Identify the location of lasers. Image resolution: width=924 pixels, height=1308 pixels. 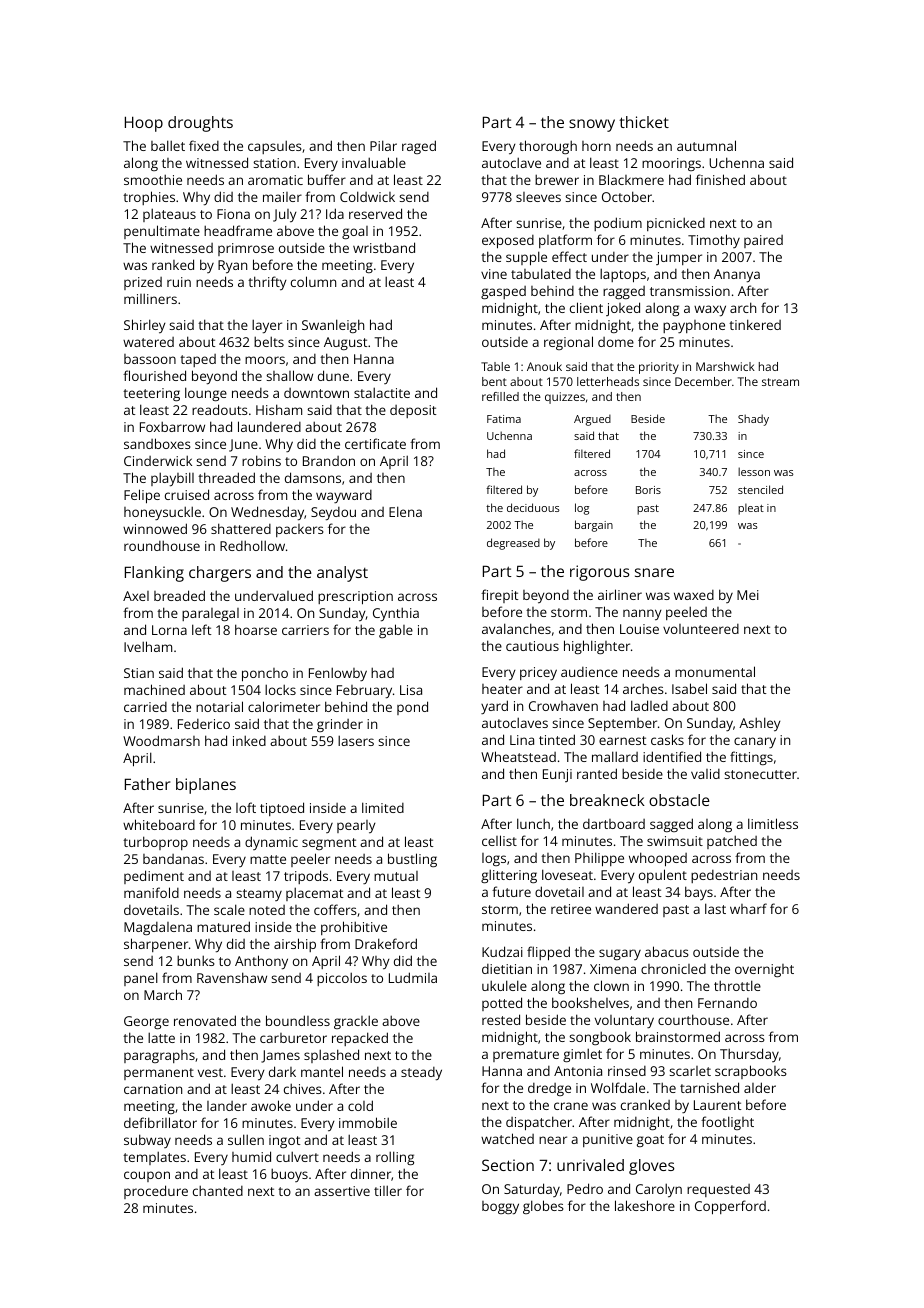
(356, 740).
